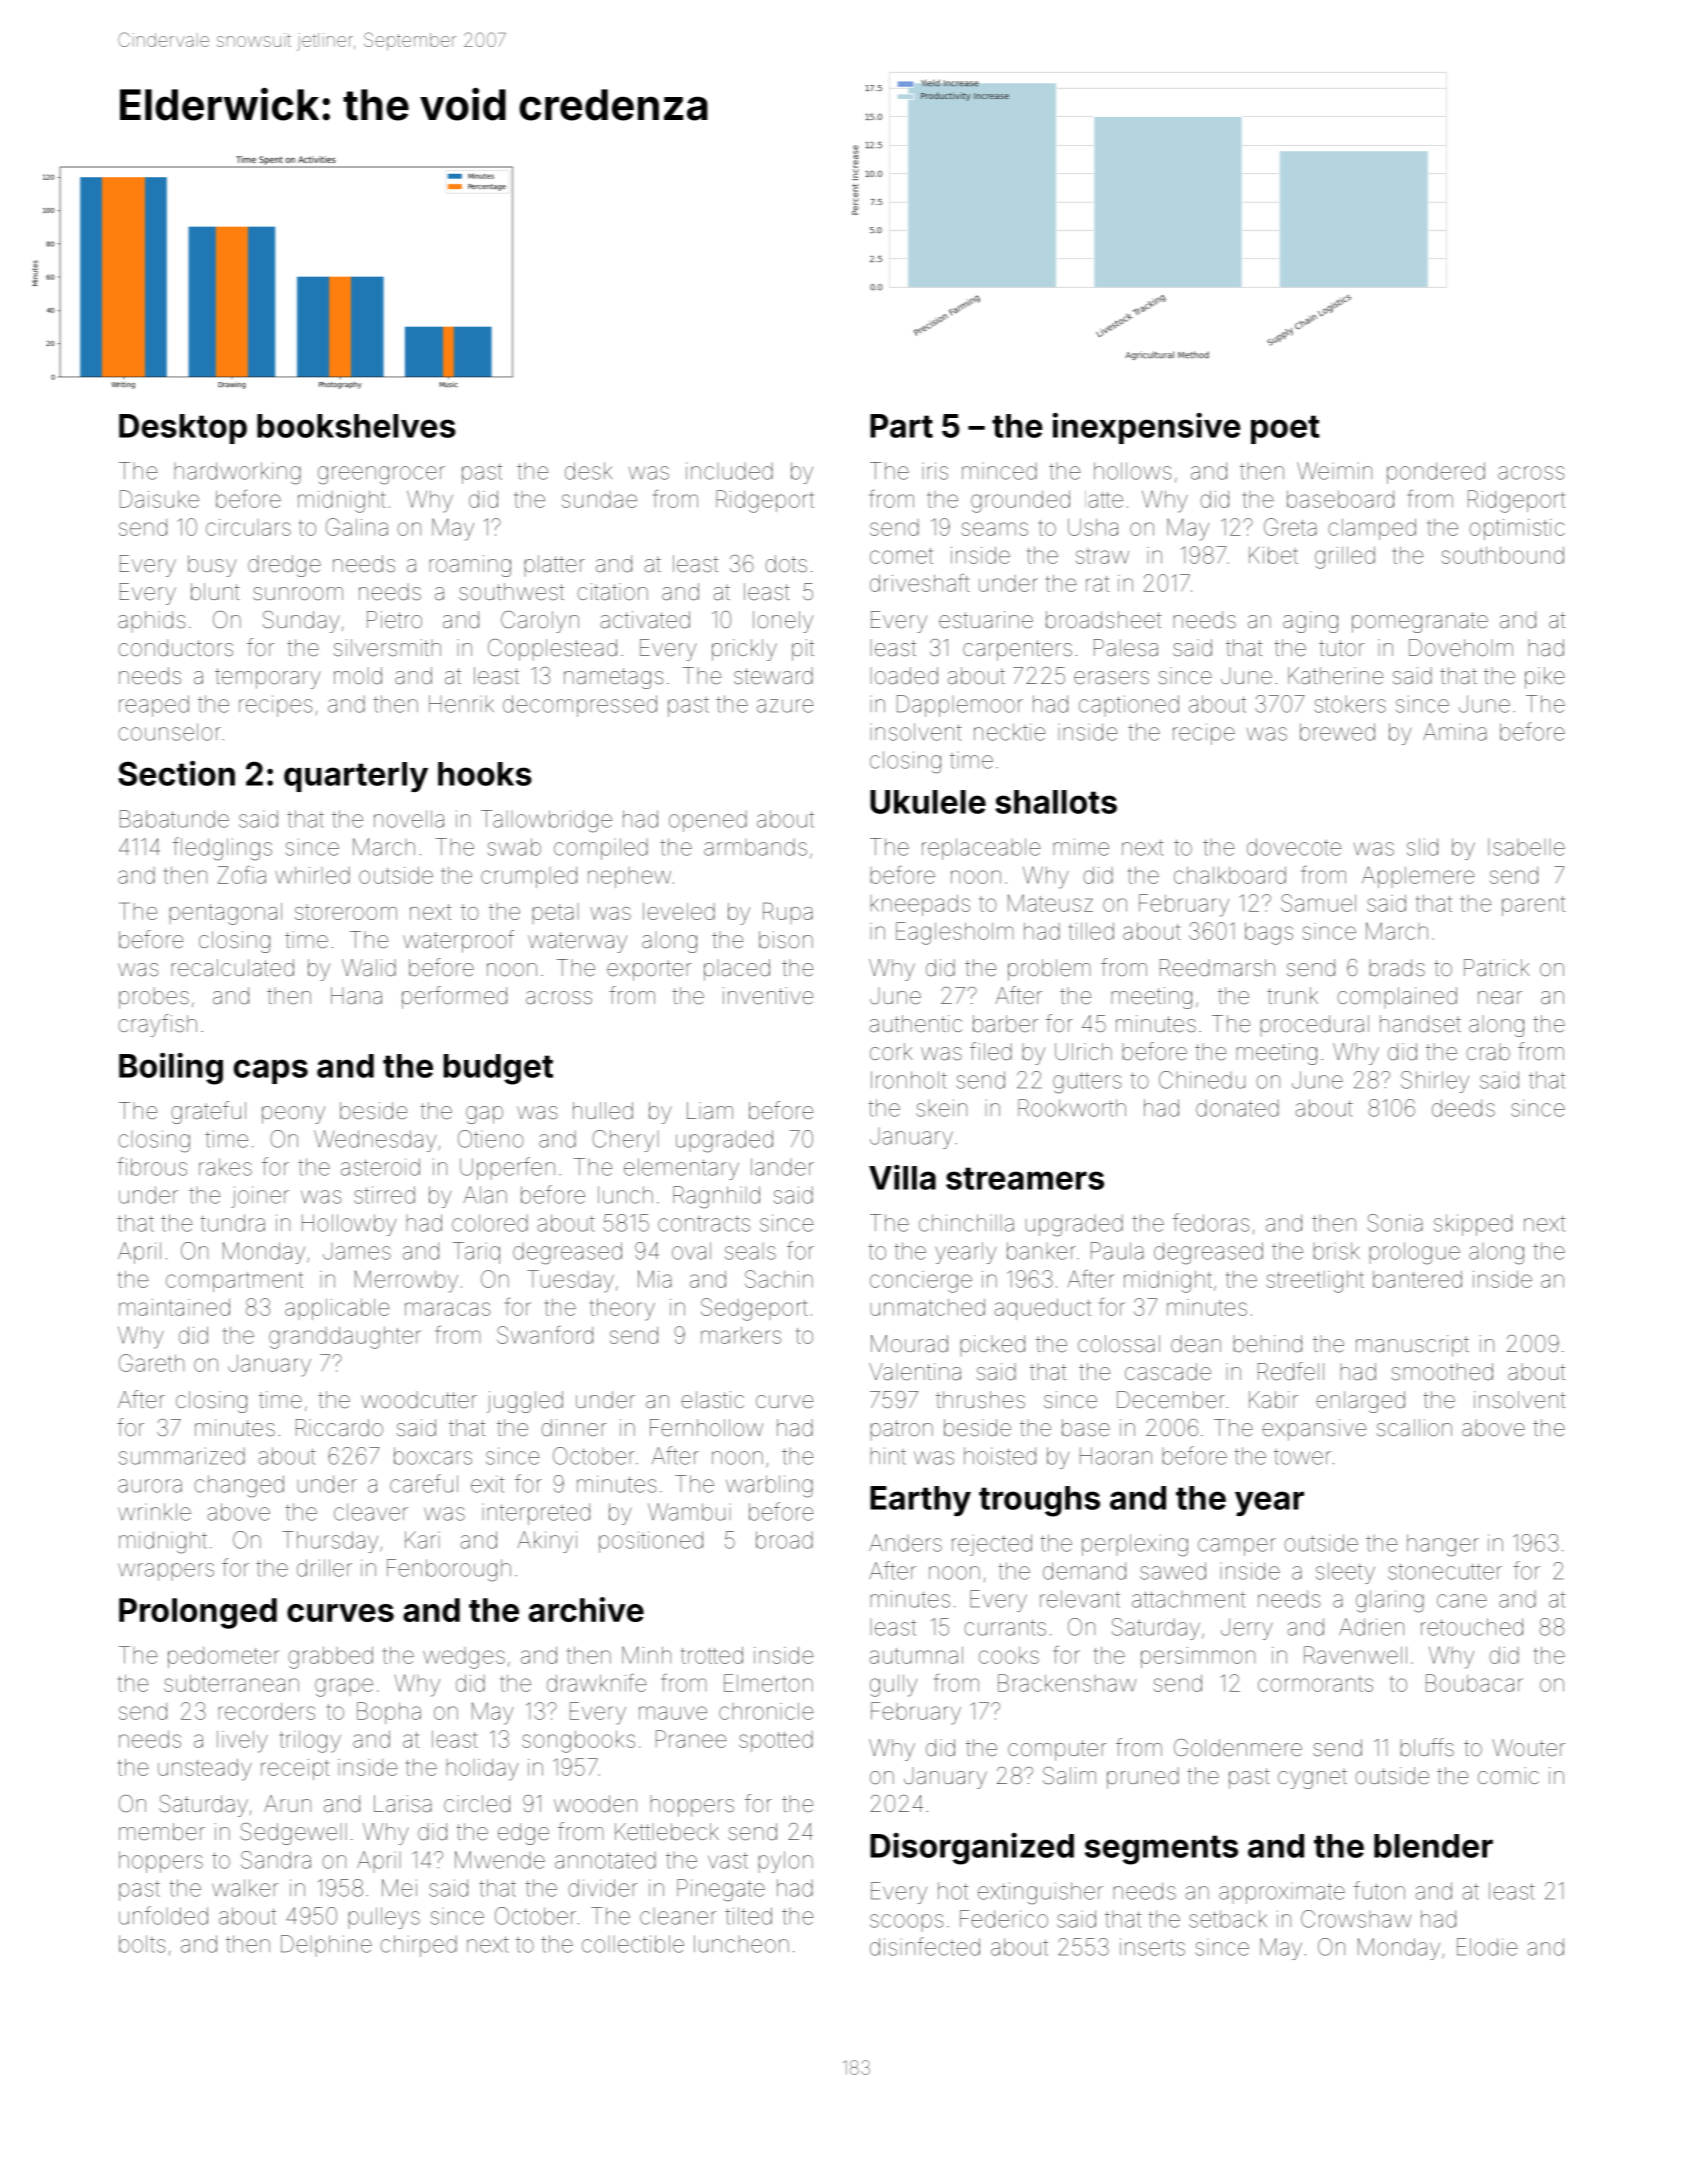 The height and width of the page is (2178, 1683). I want to click on iris, so click(935, 471).
